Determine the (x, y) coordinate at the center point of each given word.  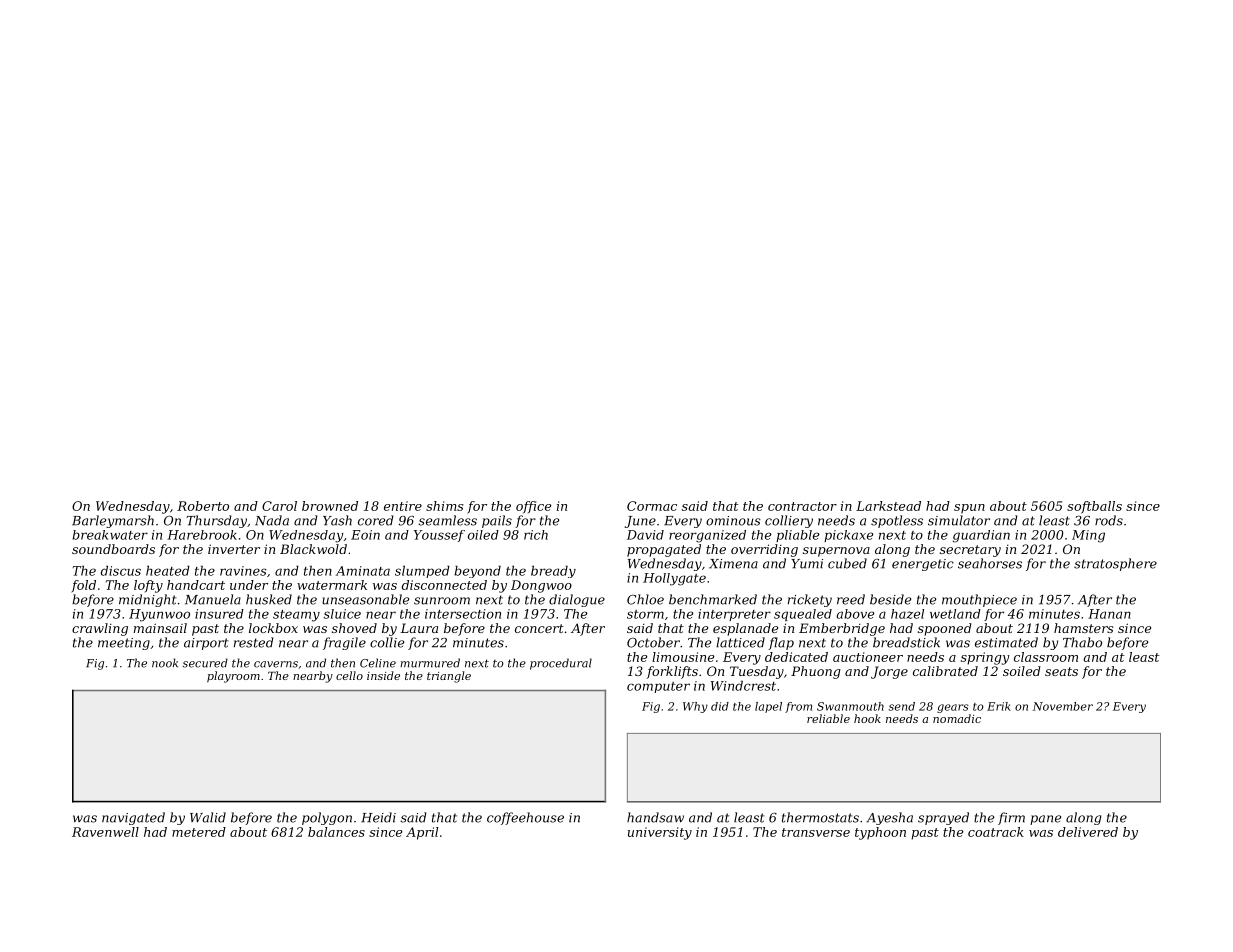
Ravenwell (105, 832)
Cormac (652, 506)
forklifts (672, 672)
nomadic (957, 718)
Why (695, 707)
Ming (1088, 536)
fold (83, 586)
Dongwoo (541, 586)
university (660, 833)
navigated (133, 818)
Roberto (203, 506)
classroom (1046, 657)
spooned (945, 629)
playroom (233, 677)
